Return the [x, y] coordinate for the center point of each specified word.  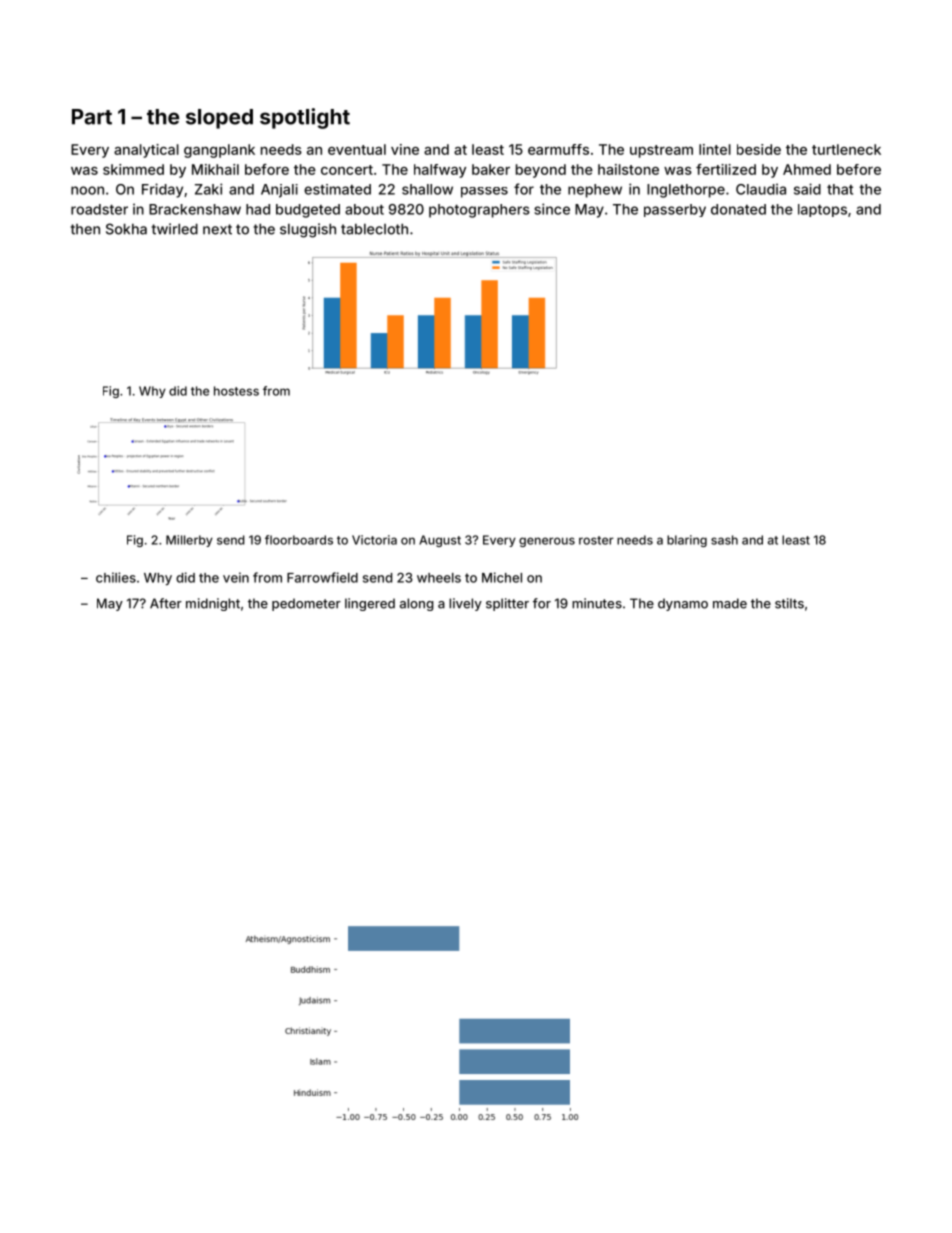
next [217, 229]
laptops [822, 210]
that [840, 189]
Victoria [374, 540]
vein [236, 577]
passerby [675, 210]
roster [596, 540]
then [85, 229]
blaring [687, 541]
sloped [219, 119]
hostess [236, 391]
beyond [541, 171]
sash [724, 540]
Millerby [189, 541]
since [552, 209]
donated [738, 209]
